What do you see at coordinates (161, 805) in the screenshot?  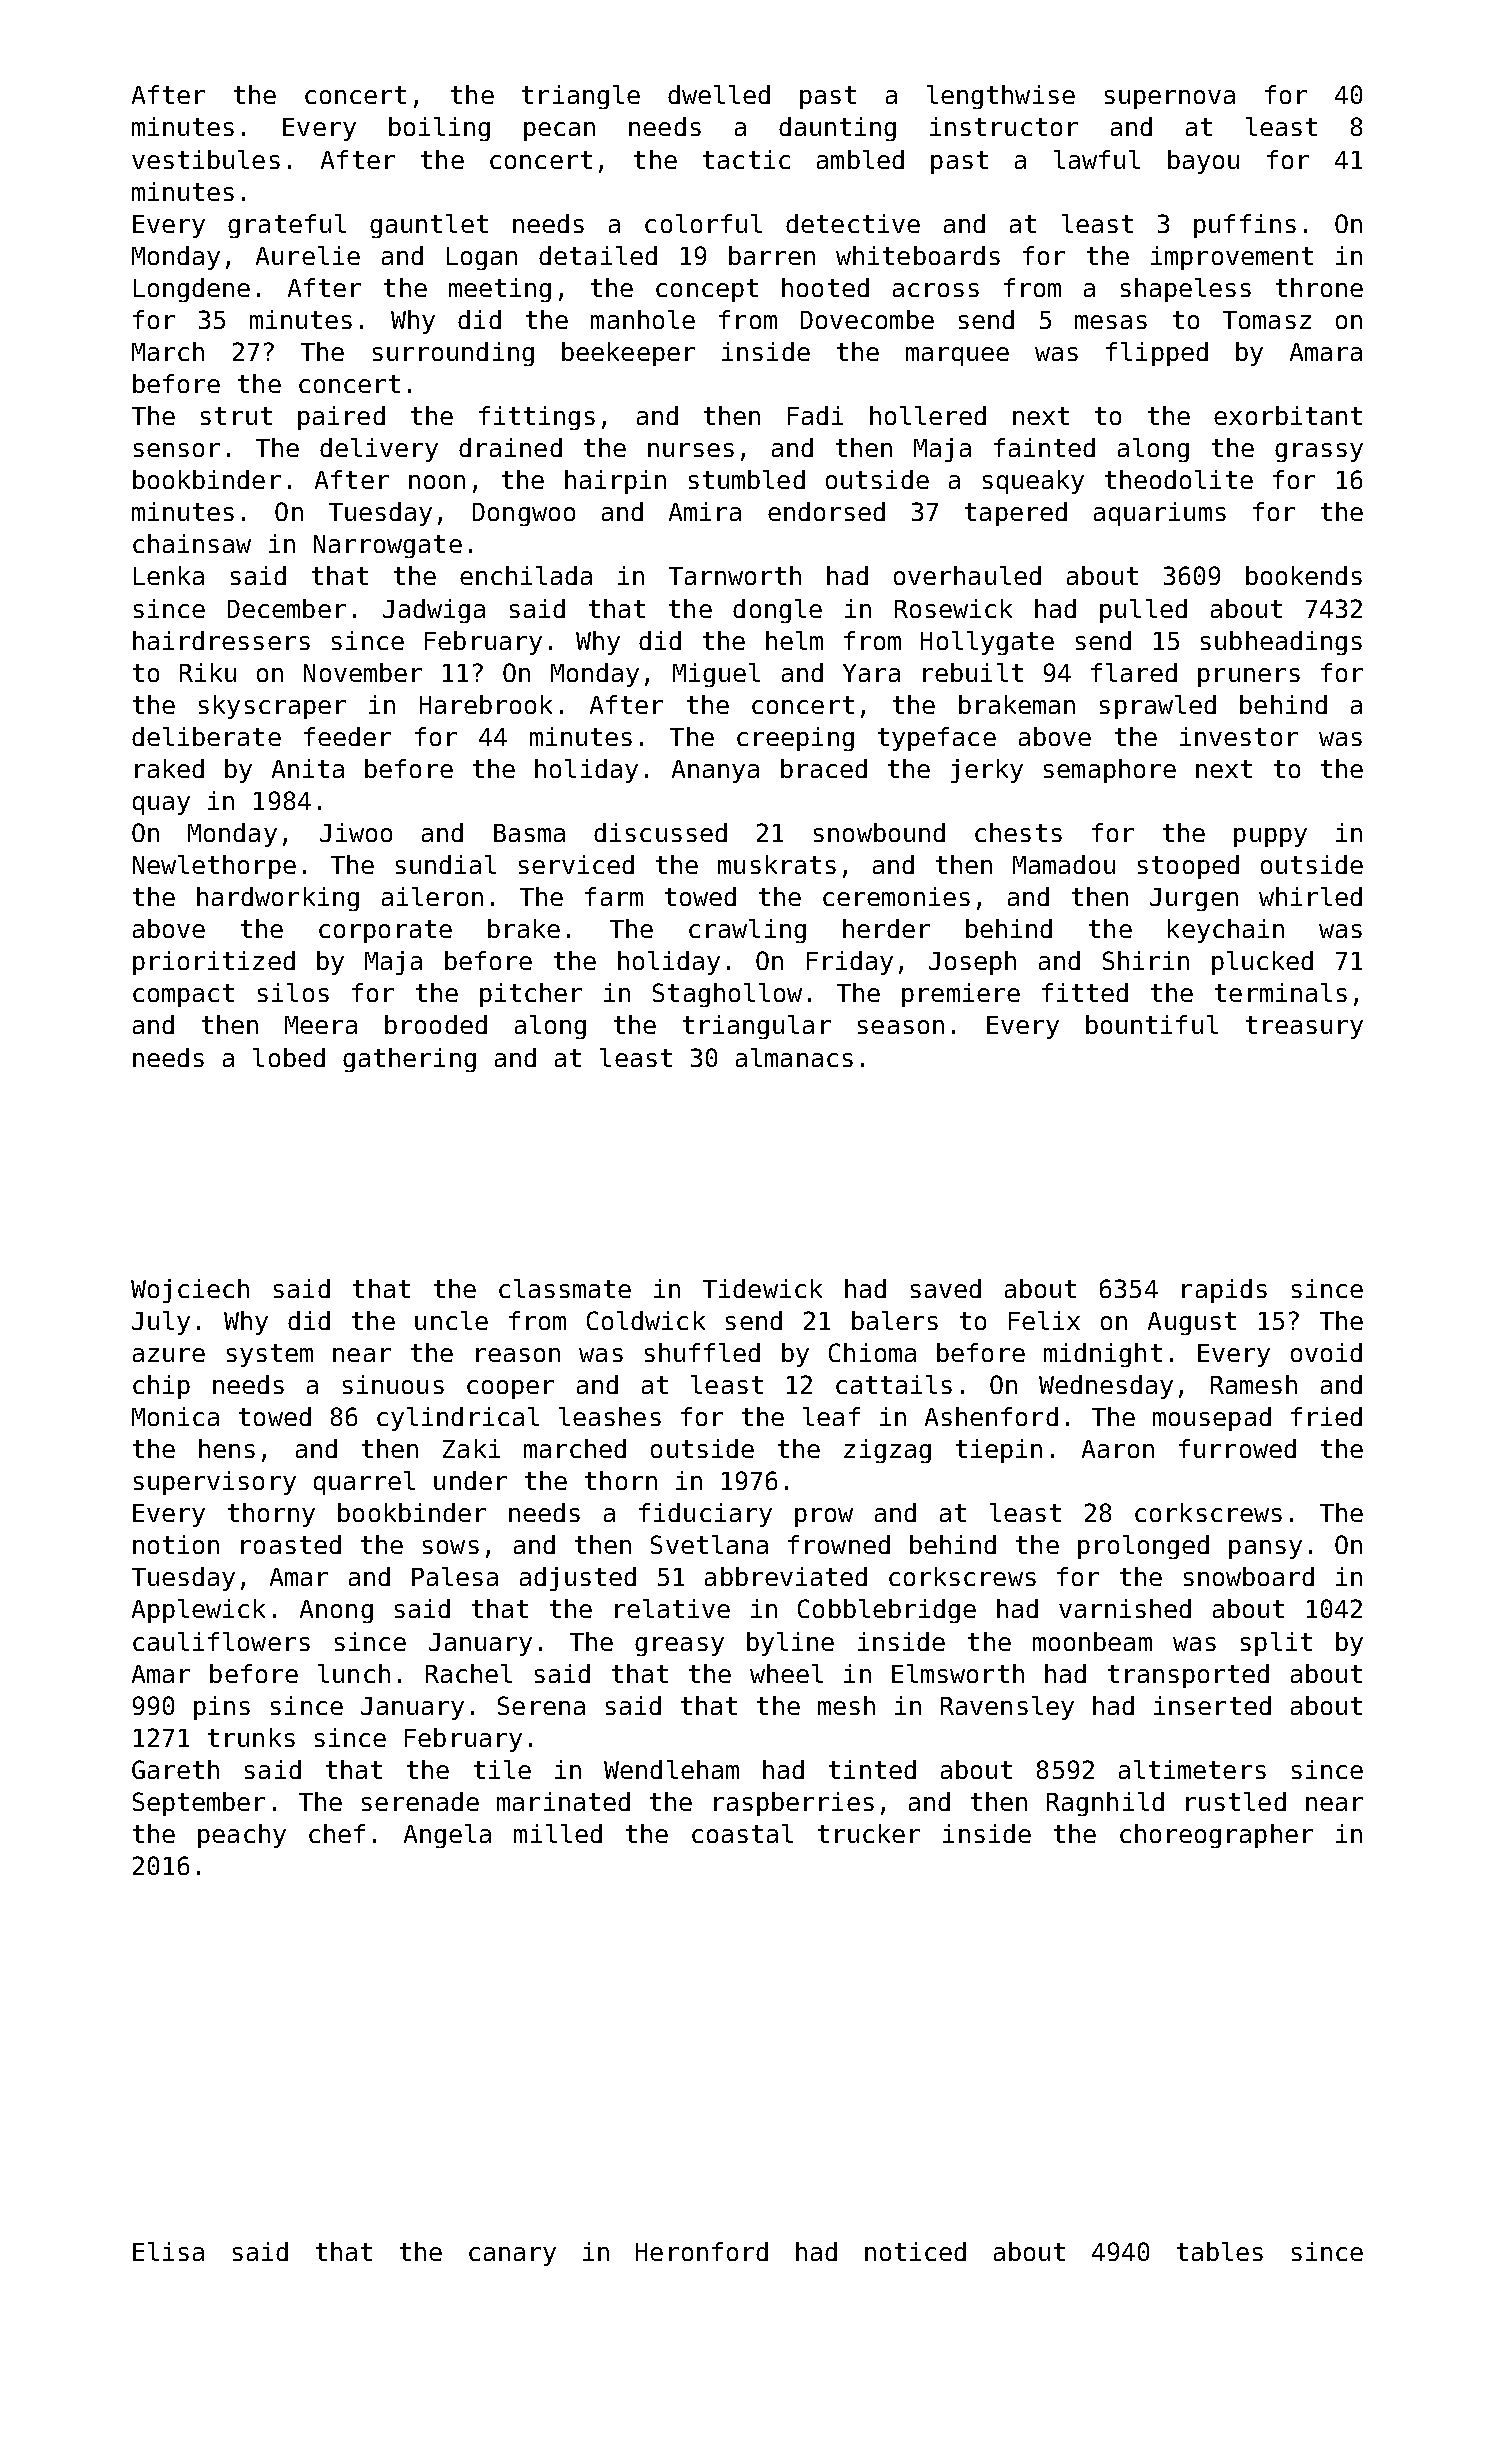 I see `quay` at bounding box center [161, 805].
